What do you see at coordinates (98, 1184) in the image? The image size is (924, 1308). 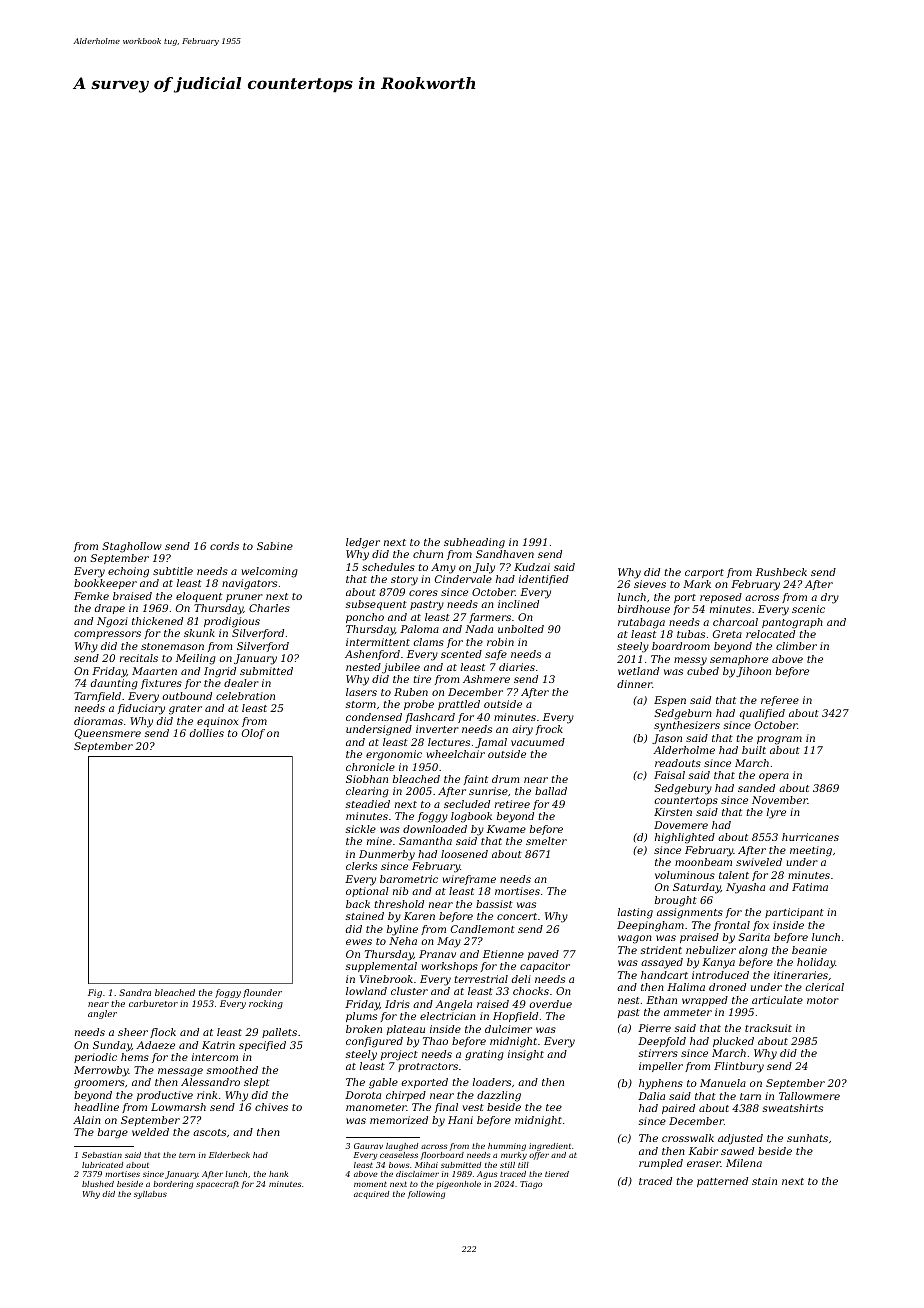 I see `blushed` at bounding box center [98, 1184].
